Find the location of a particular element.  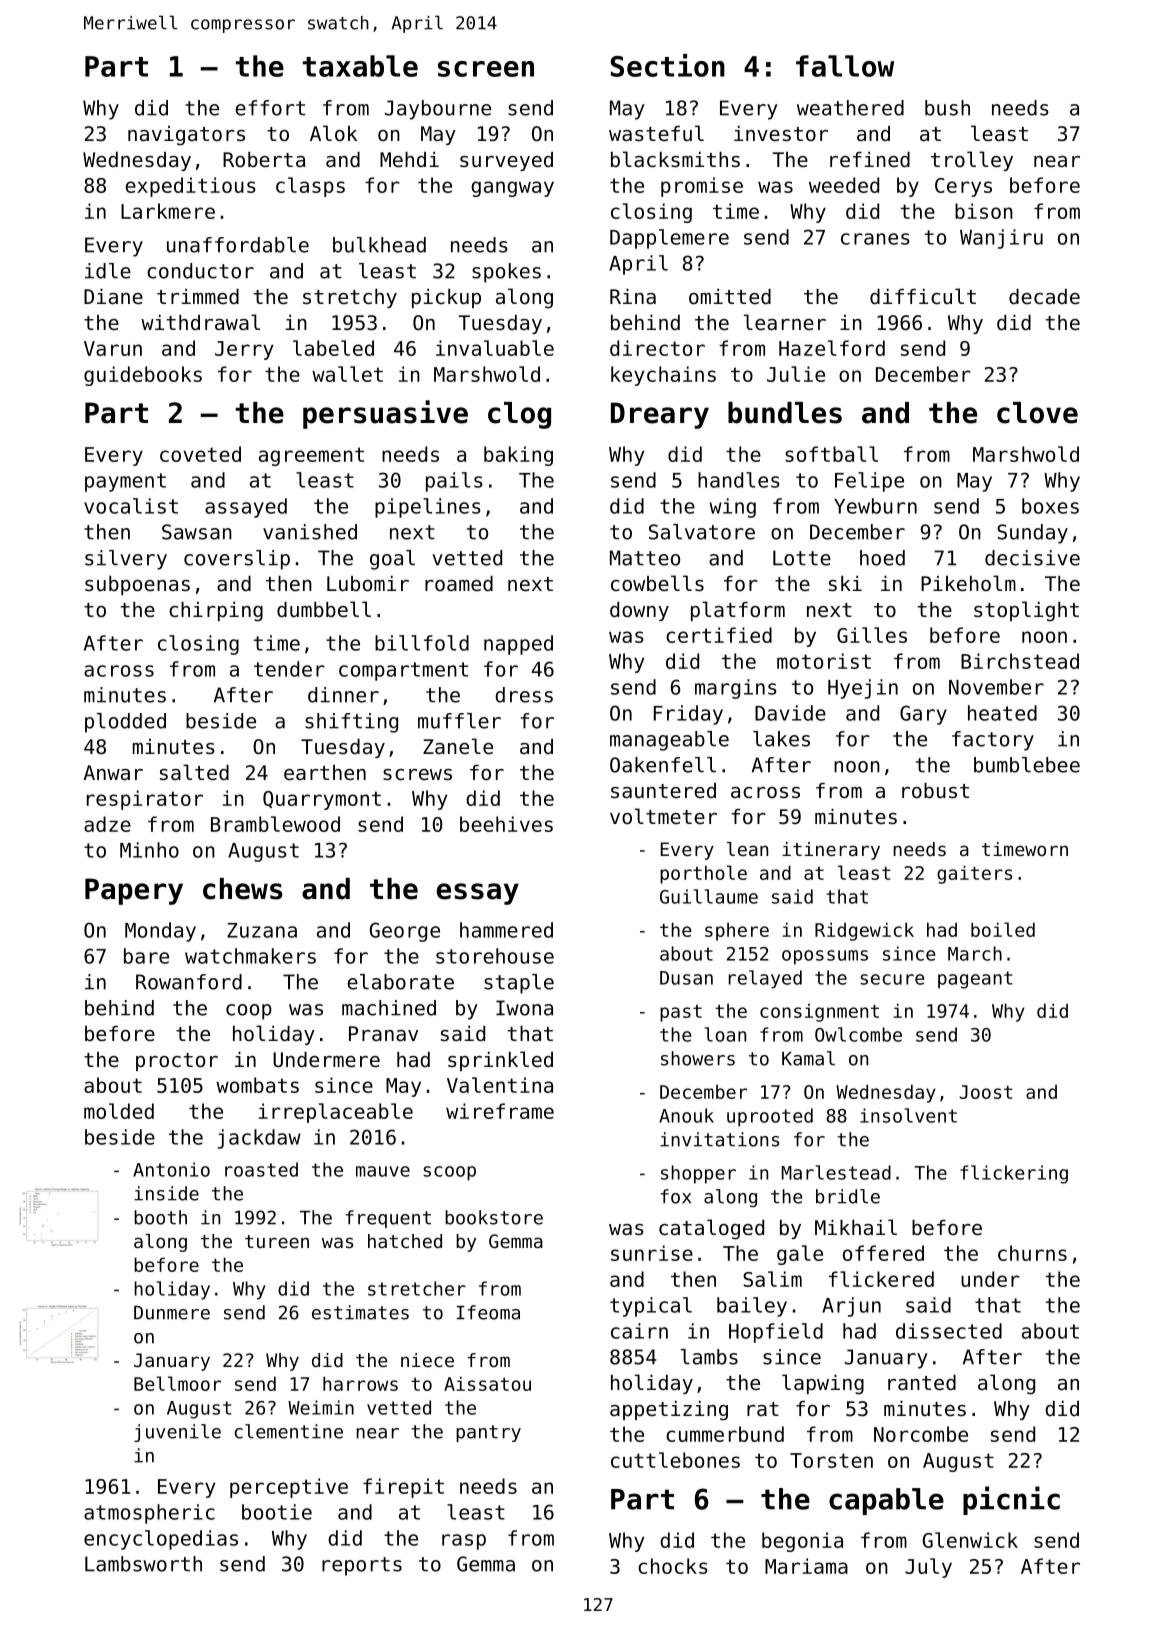

bumblebee is located at coordinates (1027, 765).
